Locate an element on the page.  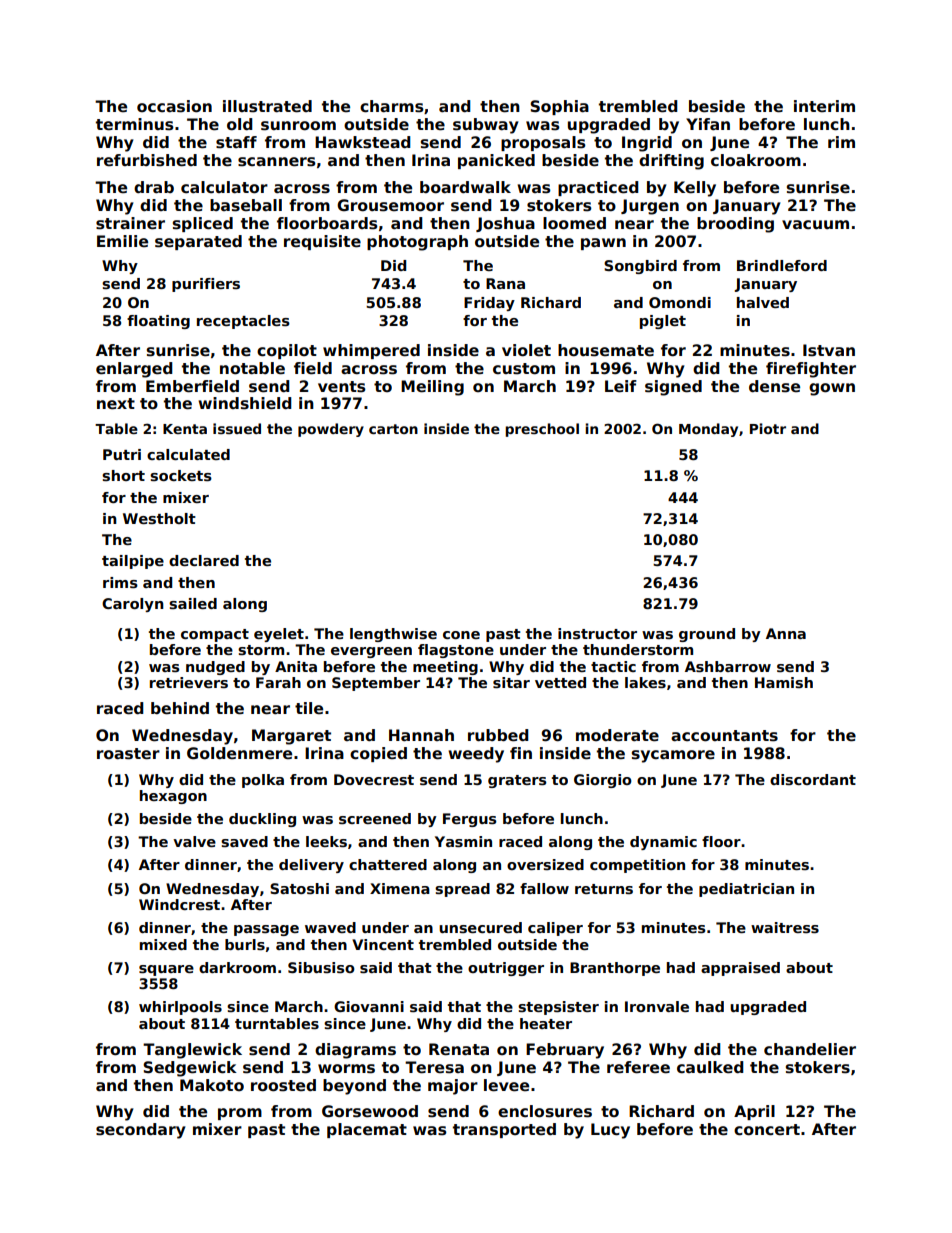
concert is located at coordinates (767, 1130).
